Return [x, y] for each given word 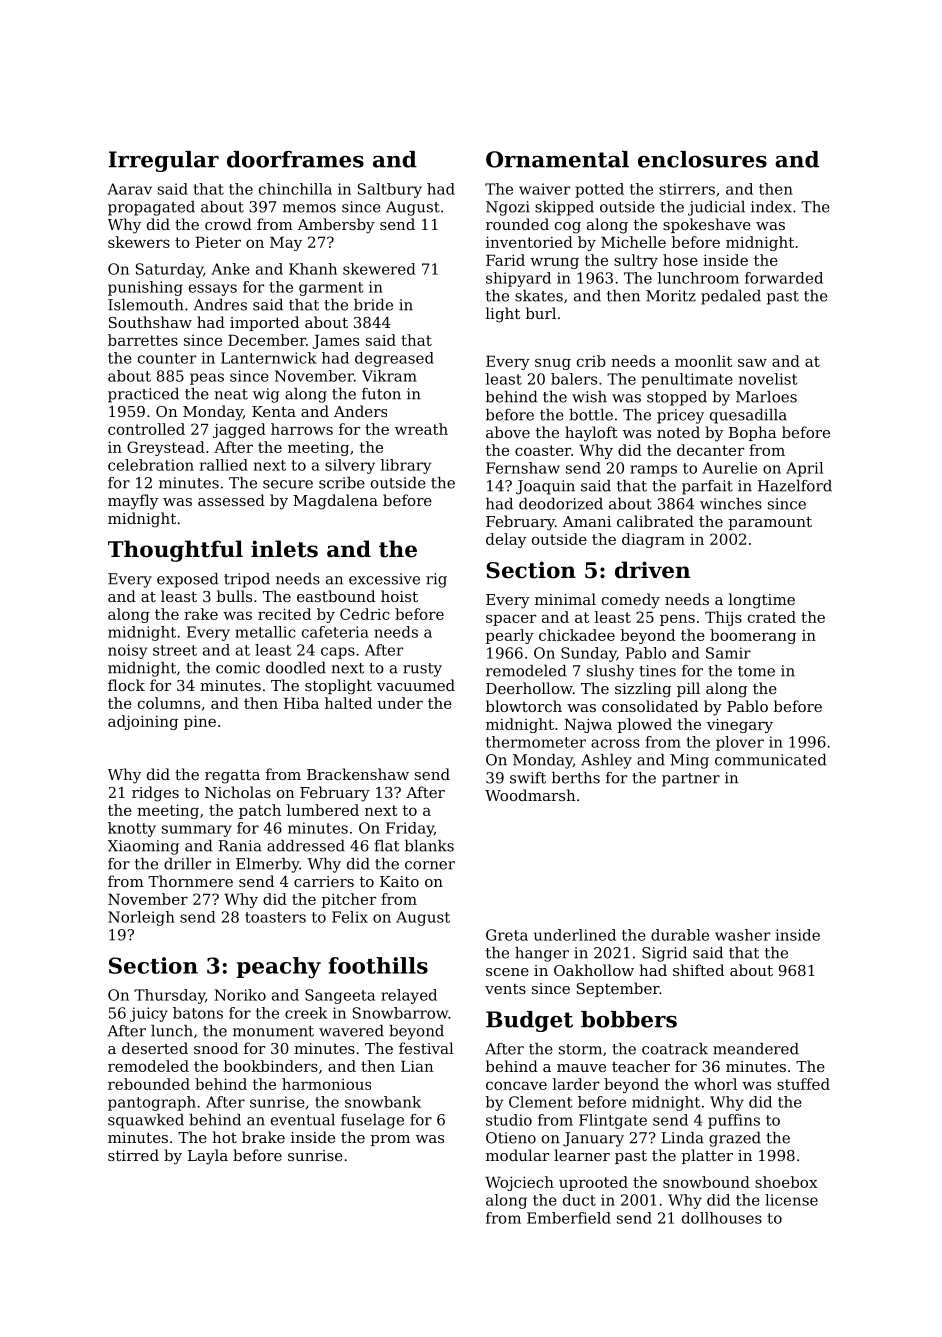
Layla [208, 1157]
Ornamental [557, 159]
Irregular [164, 161]
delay [506, 540]
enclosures [702, 159]
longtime [762, 601]
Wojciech [519, 1183]
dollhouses [722, 1218]
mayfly [133, 502]
